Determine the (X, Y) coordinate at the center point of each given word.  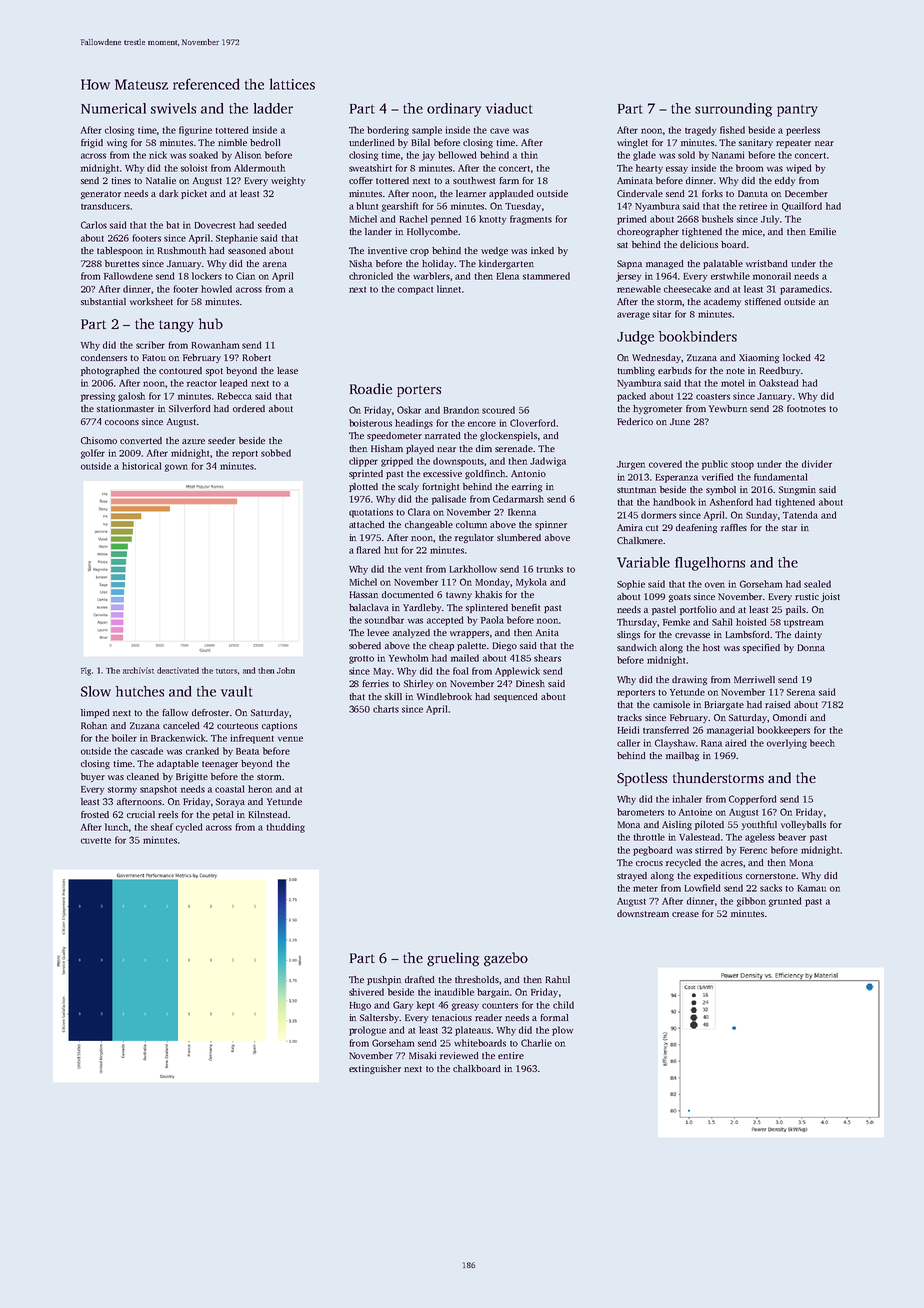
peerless (803, 131)
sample (427, 131)
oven (715, 585)
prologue (367, 1031)
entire (511, 1055)
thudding (285, 828)
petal (223, 815)
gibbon (751, 902)
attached (367, 524)
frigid (92, 143)
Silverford (190, 408)
